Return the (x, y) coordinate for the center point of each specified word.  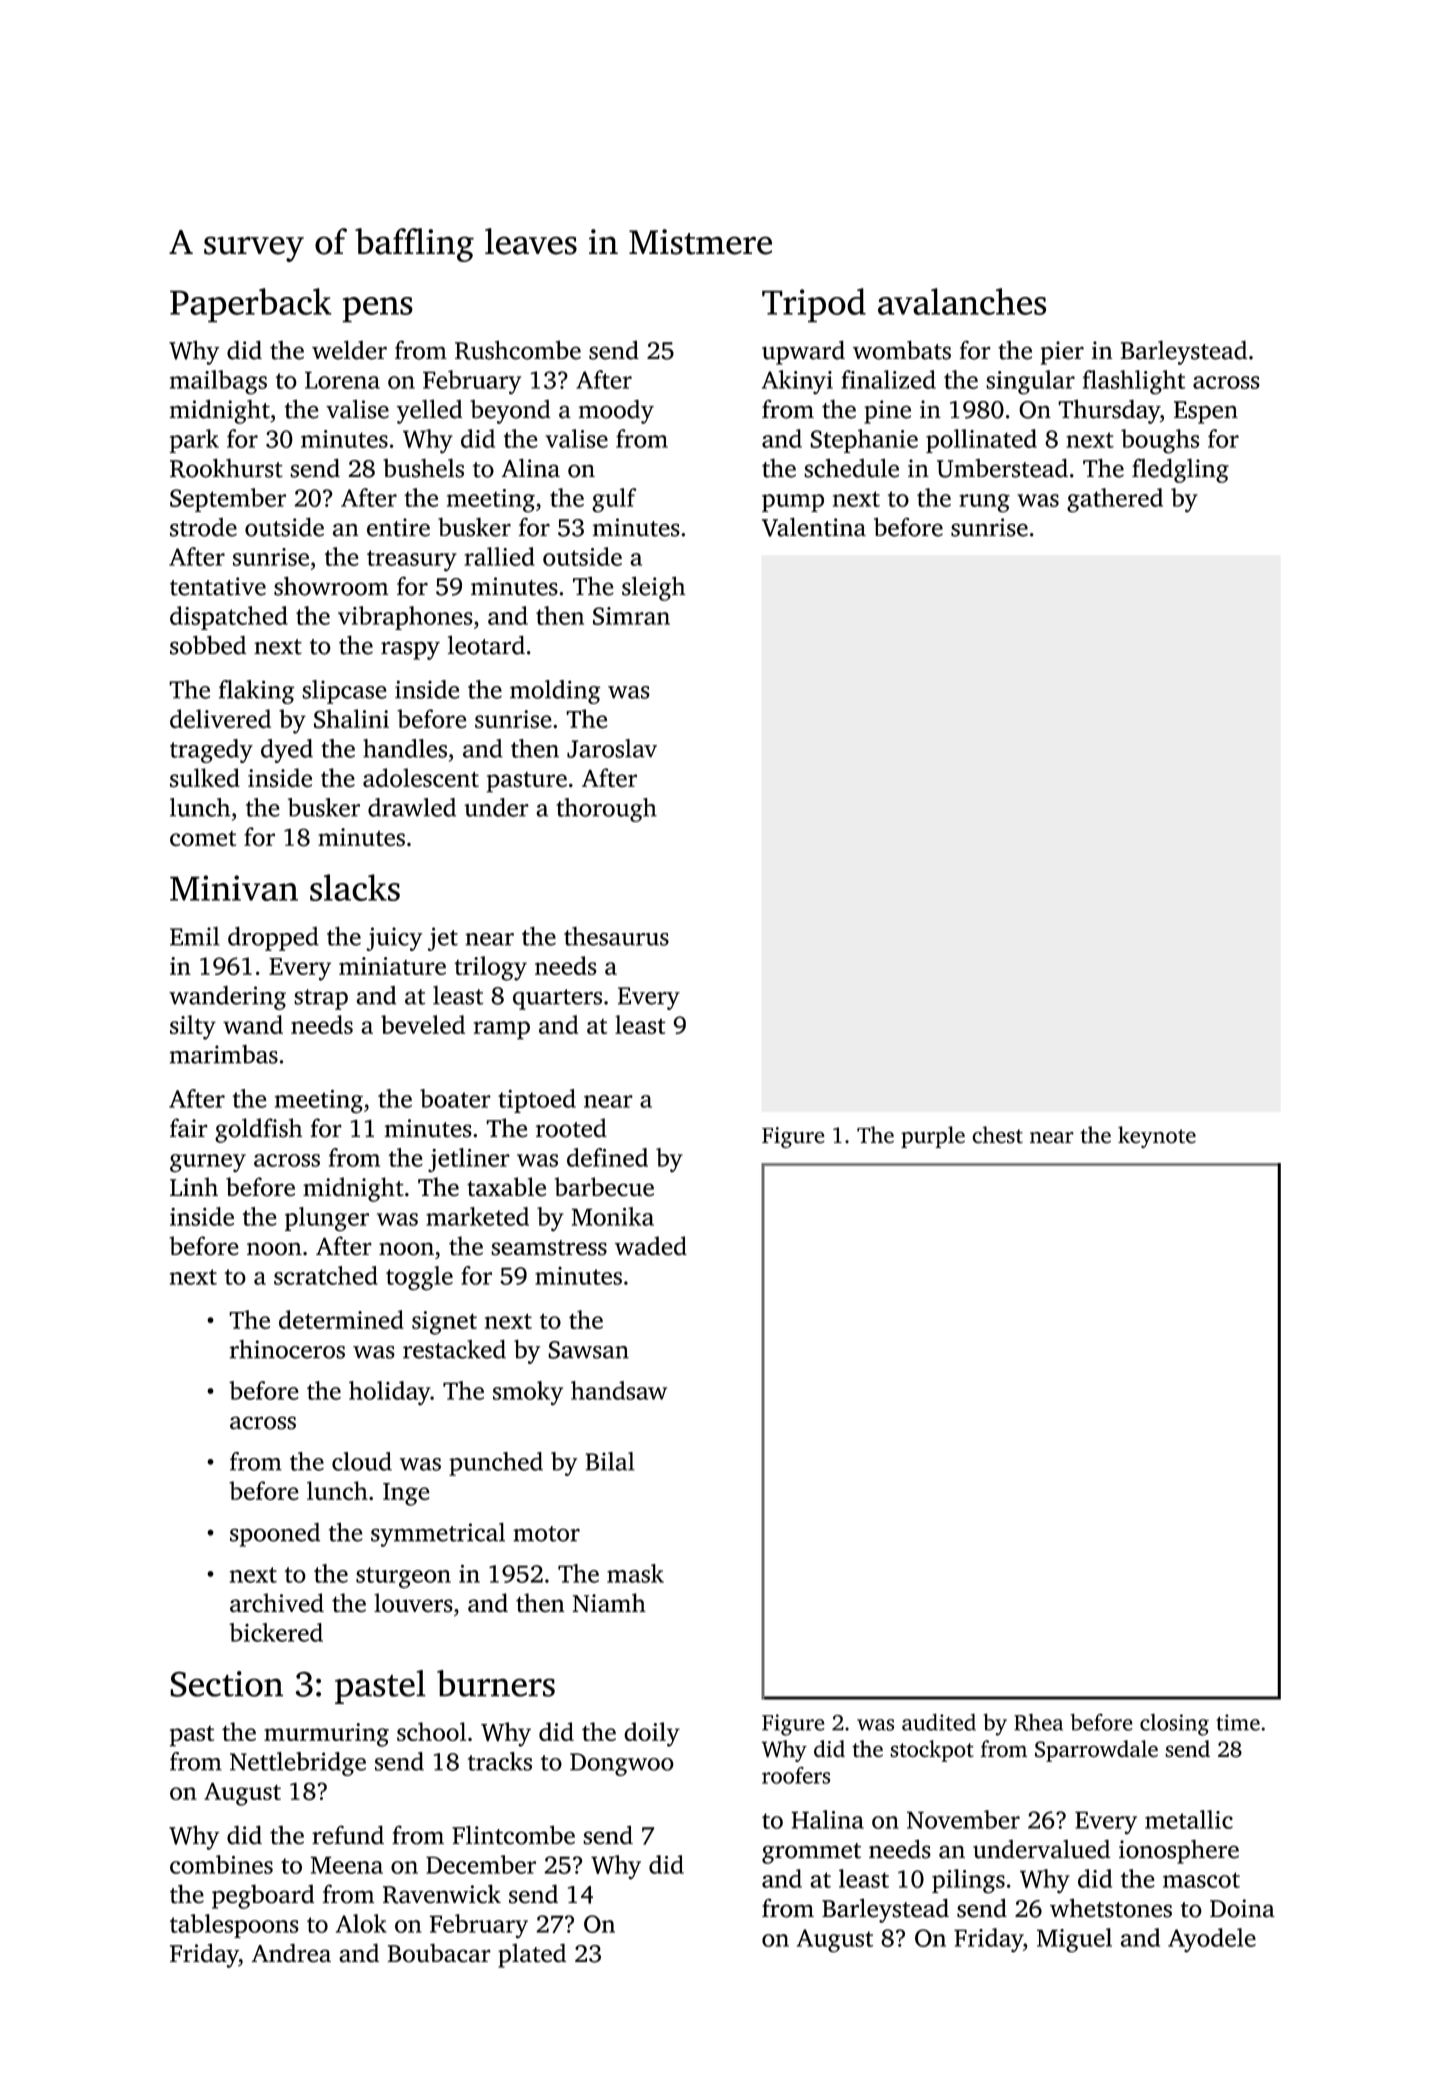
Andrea (291, 1953)
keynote (1157, 1137)
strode (203, 527)
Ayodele (1212, 1940)
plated (532, 1955)
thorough (606, 810)
